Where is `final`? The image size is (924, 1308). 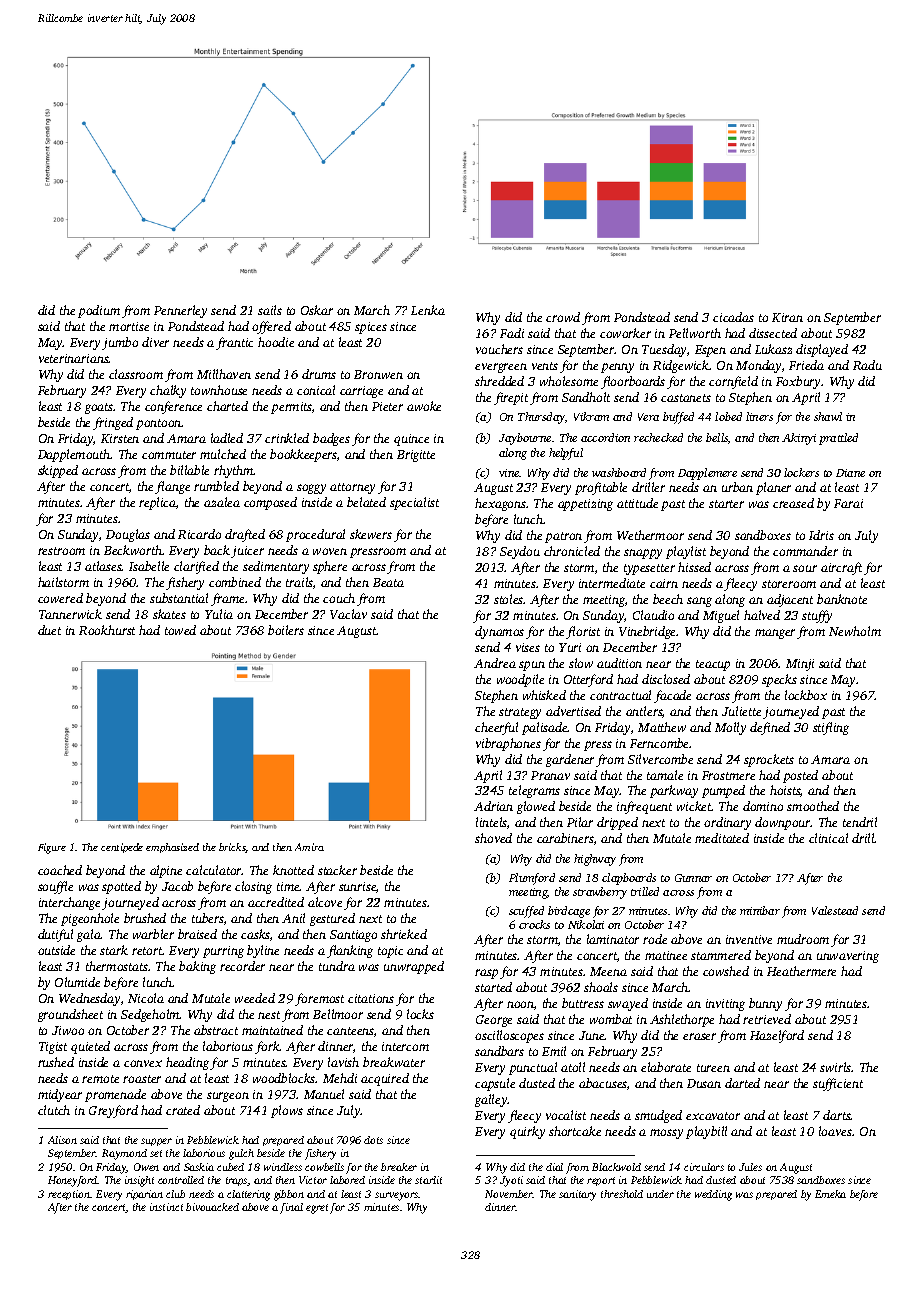 final is located at coordinates (291, 1208).
